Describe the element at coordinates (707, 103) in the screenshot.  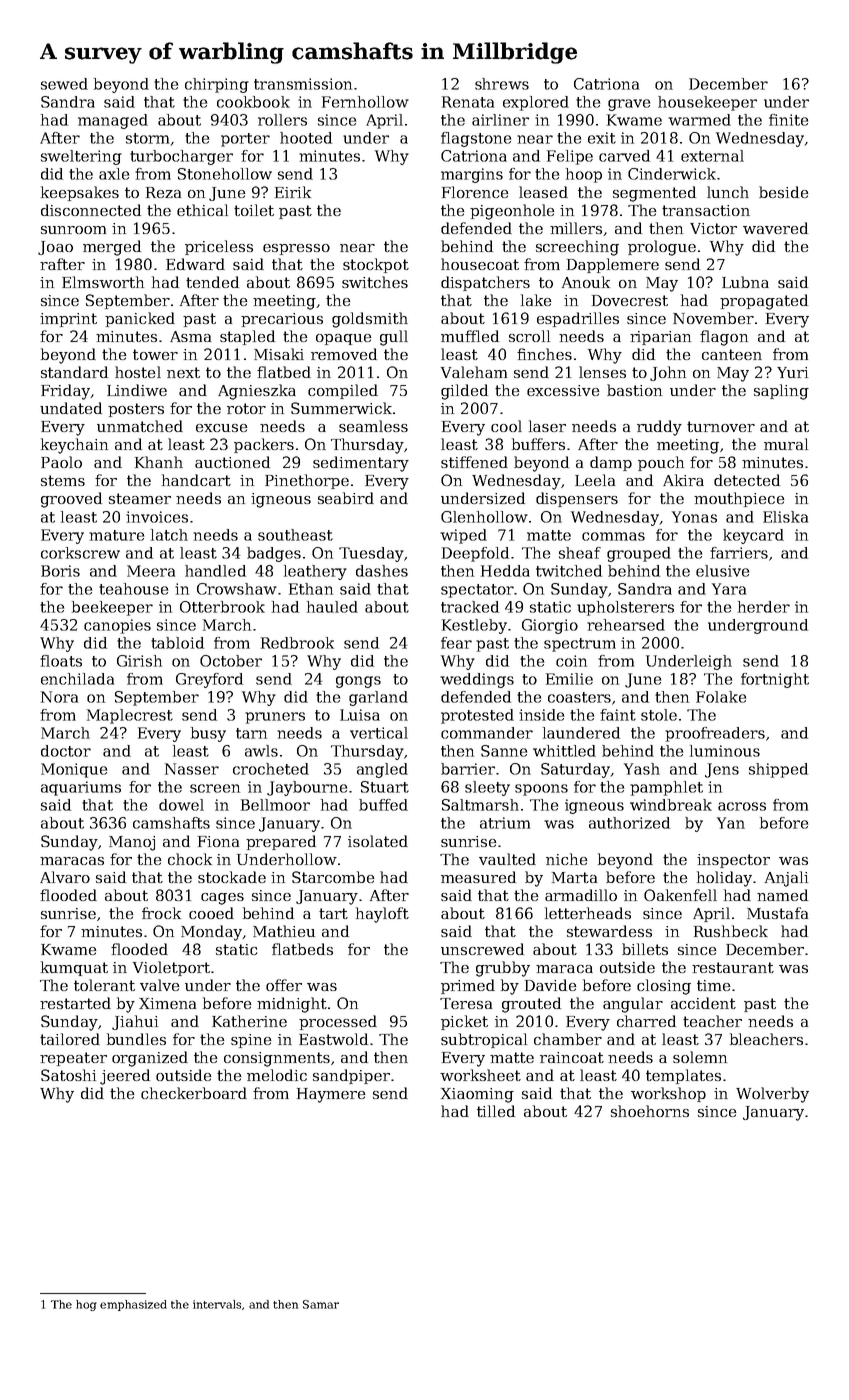
I see `housekeeper` at that location.
